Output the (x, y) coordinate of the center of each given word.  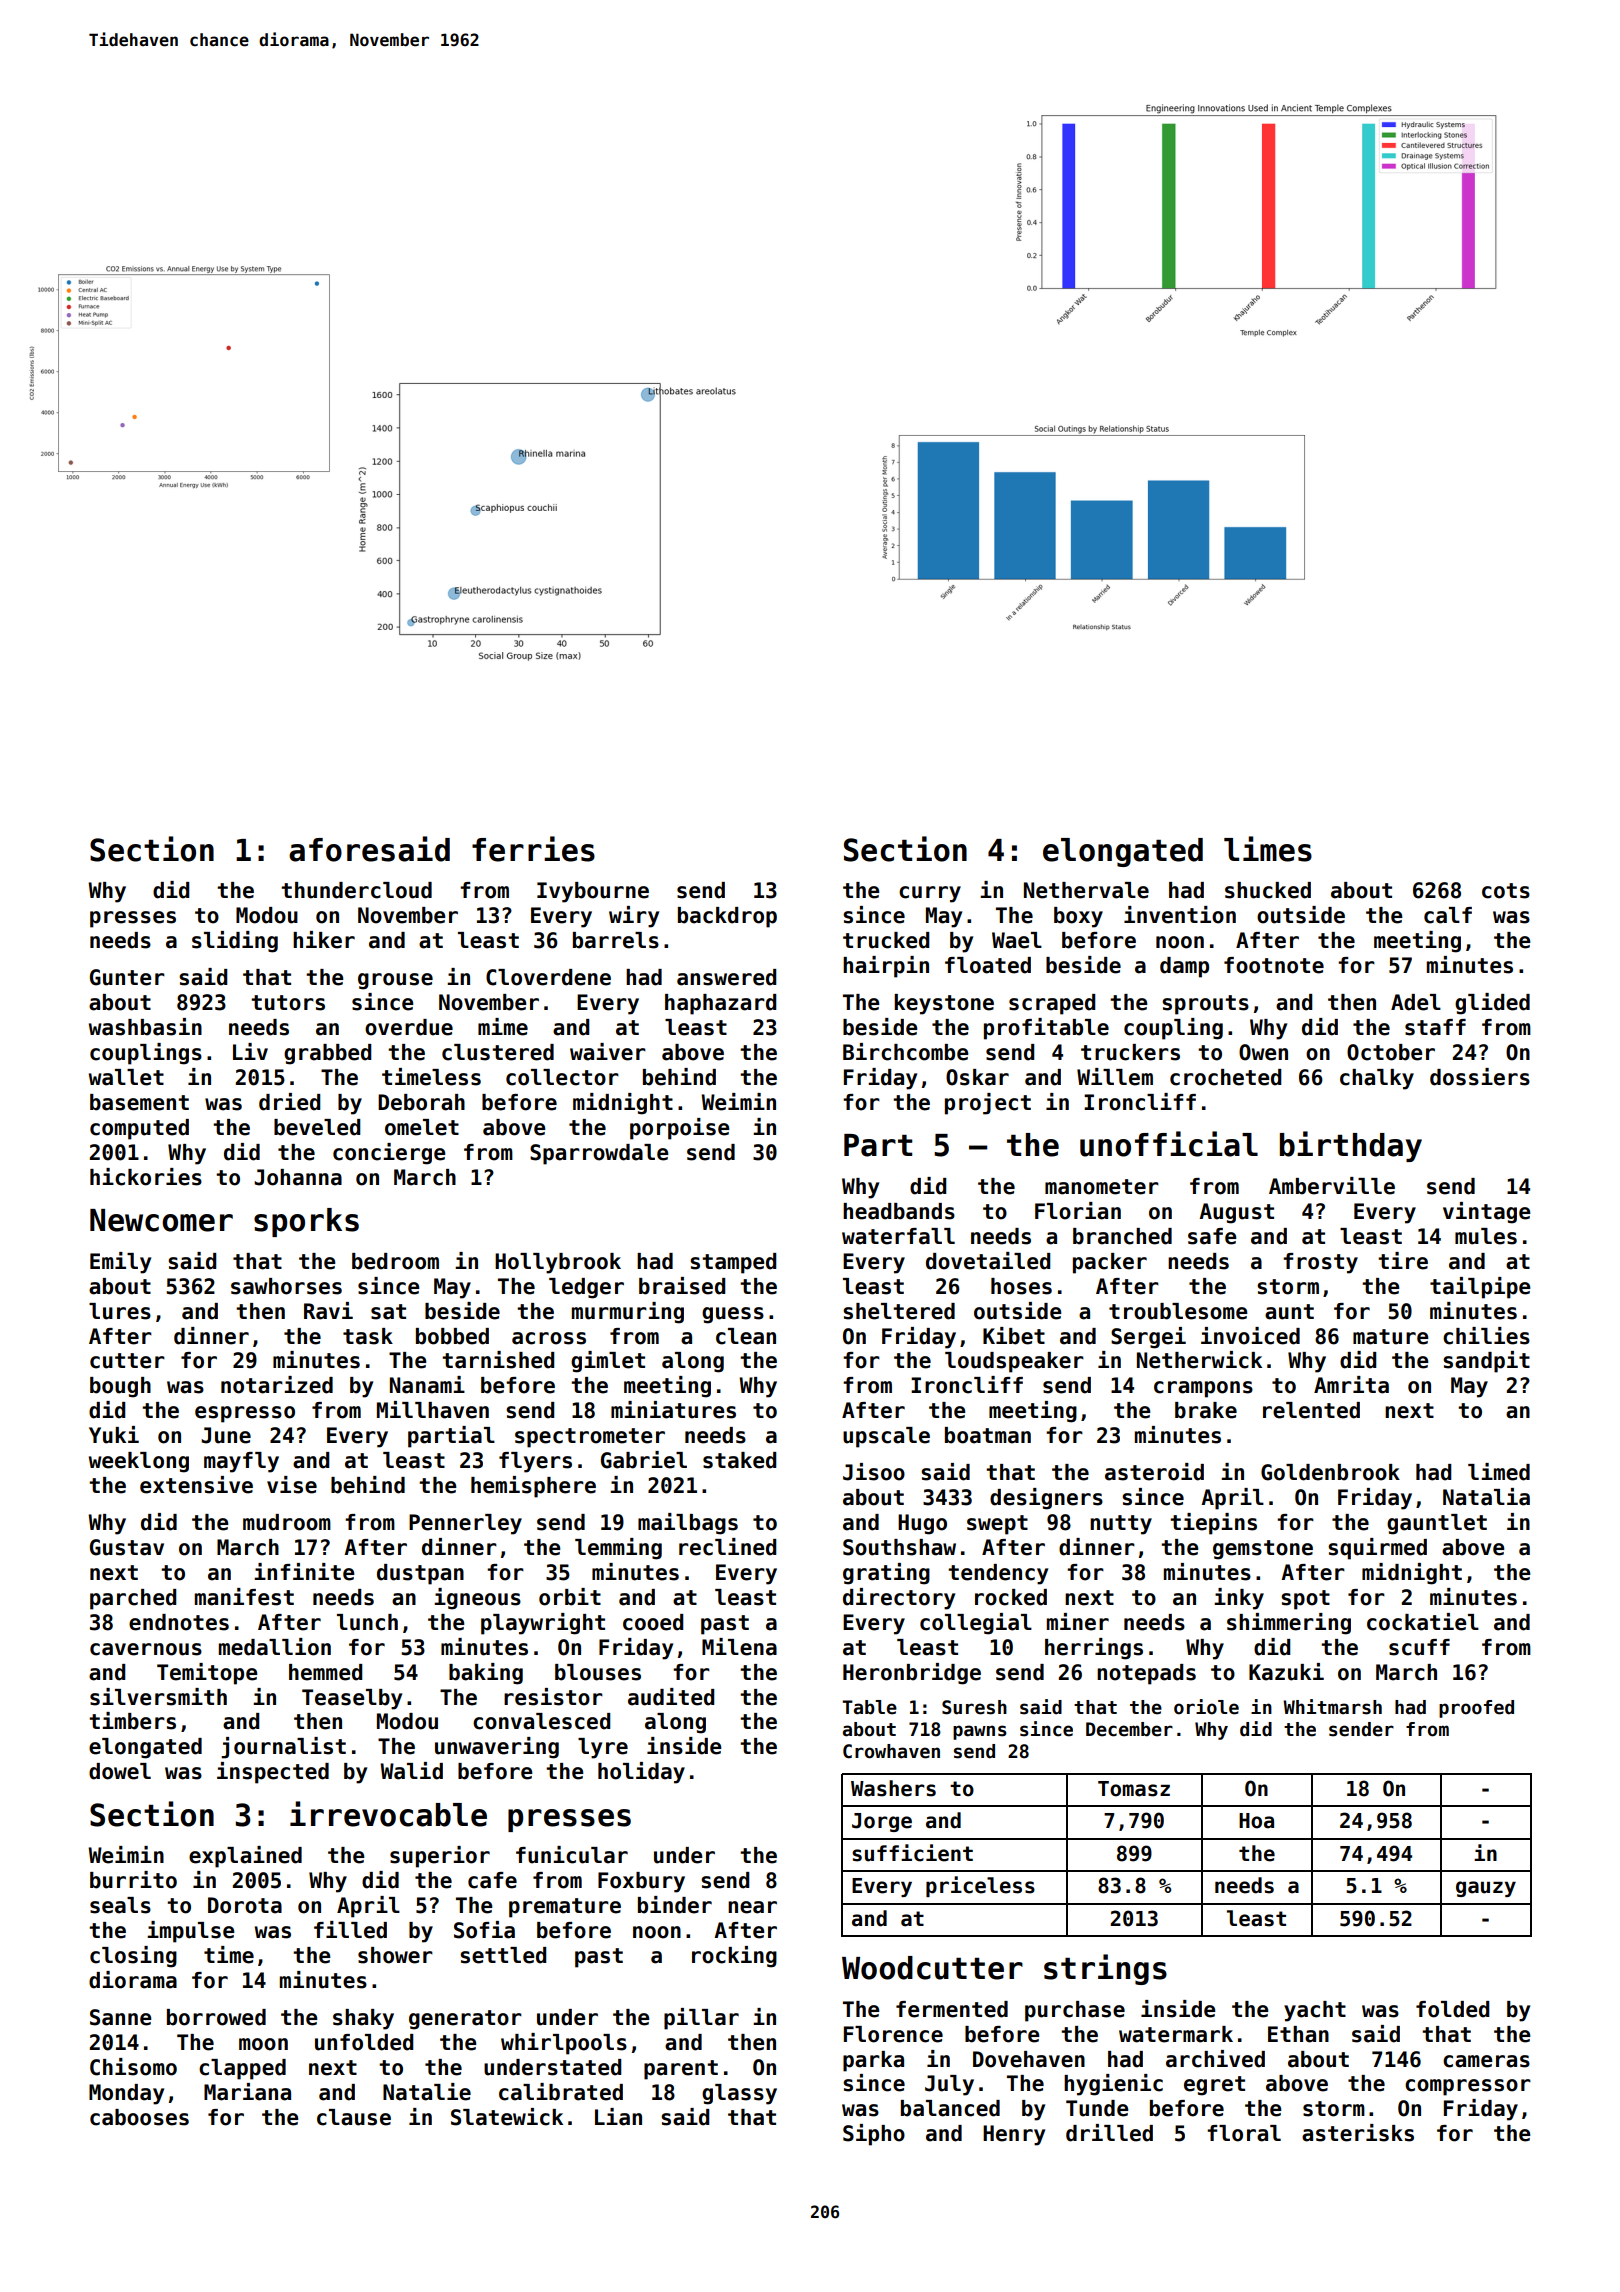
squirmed (1377, 1549)
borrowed (216, 2017)
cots (1506, 891)
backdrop (727, 917)
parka (873, 2061)
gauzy (1486, 1889)
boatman (988, 1435)
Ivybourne (593, 892)
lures (120, 1311)
